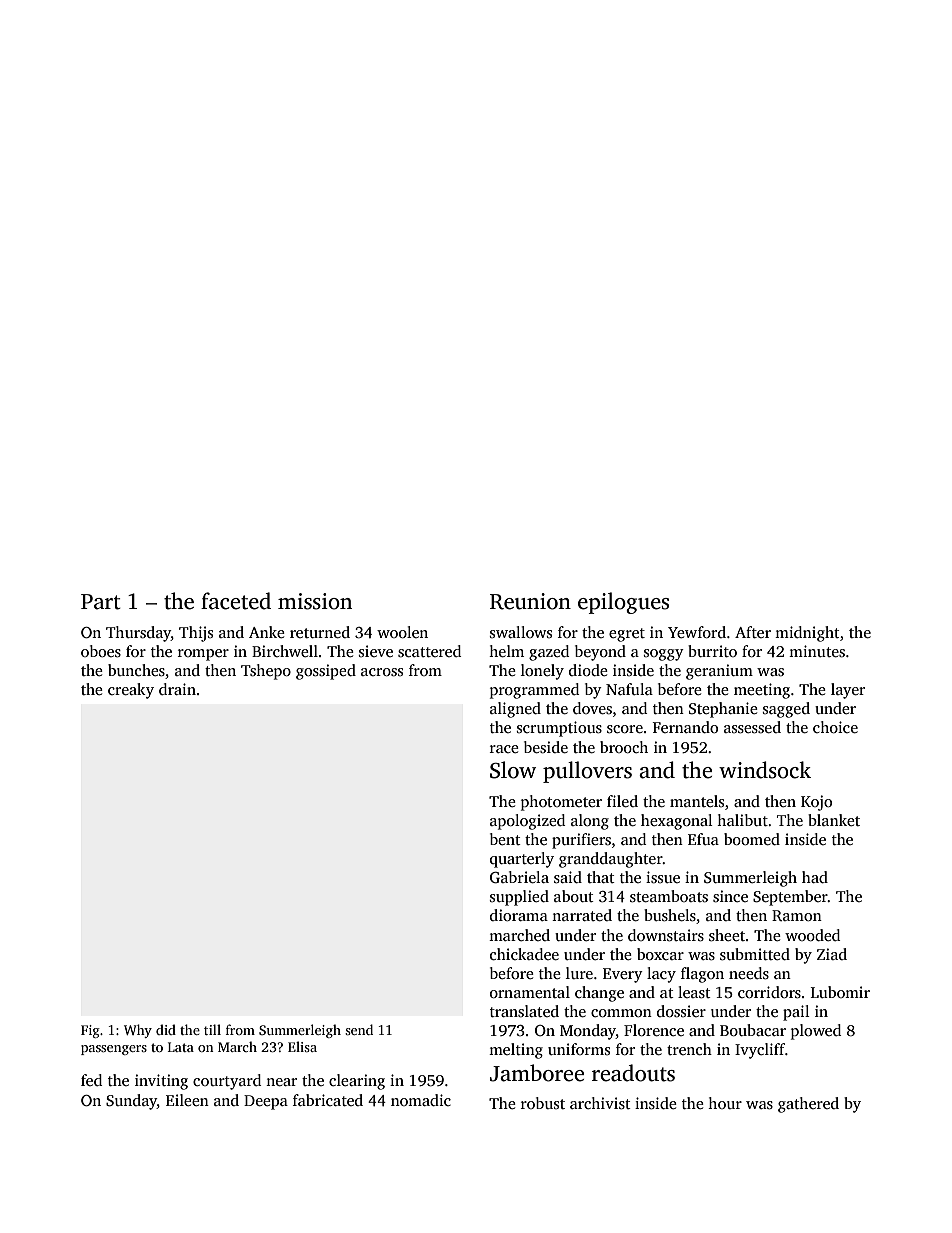  Describe the element at coordinates (519, 898) in the image. I see `supplied` at that location.
